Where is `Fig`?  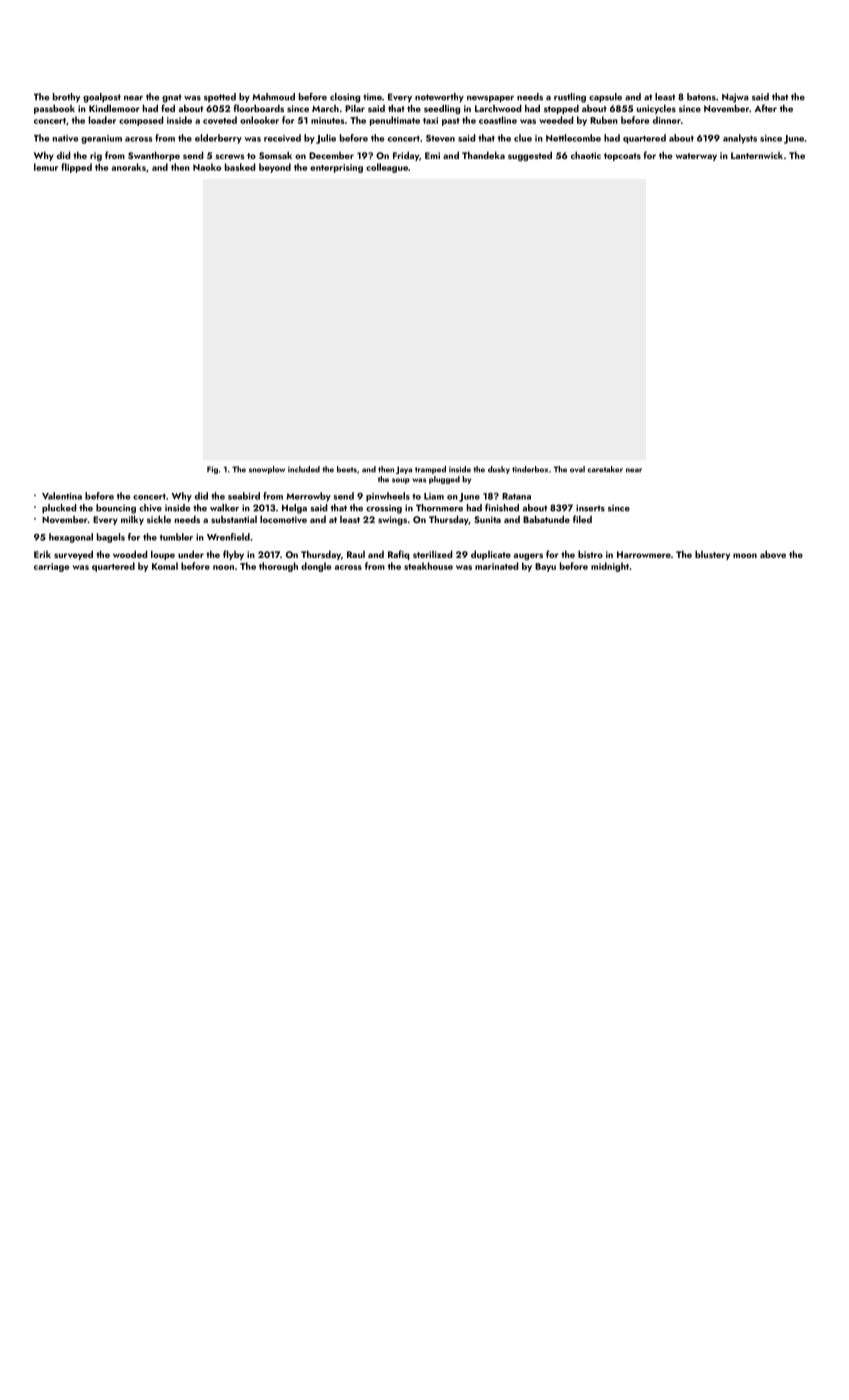
Fig is located at coordinates (212, 470).
